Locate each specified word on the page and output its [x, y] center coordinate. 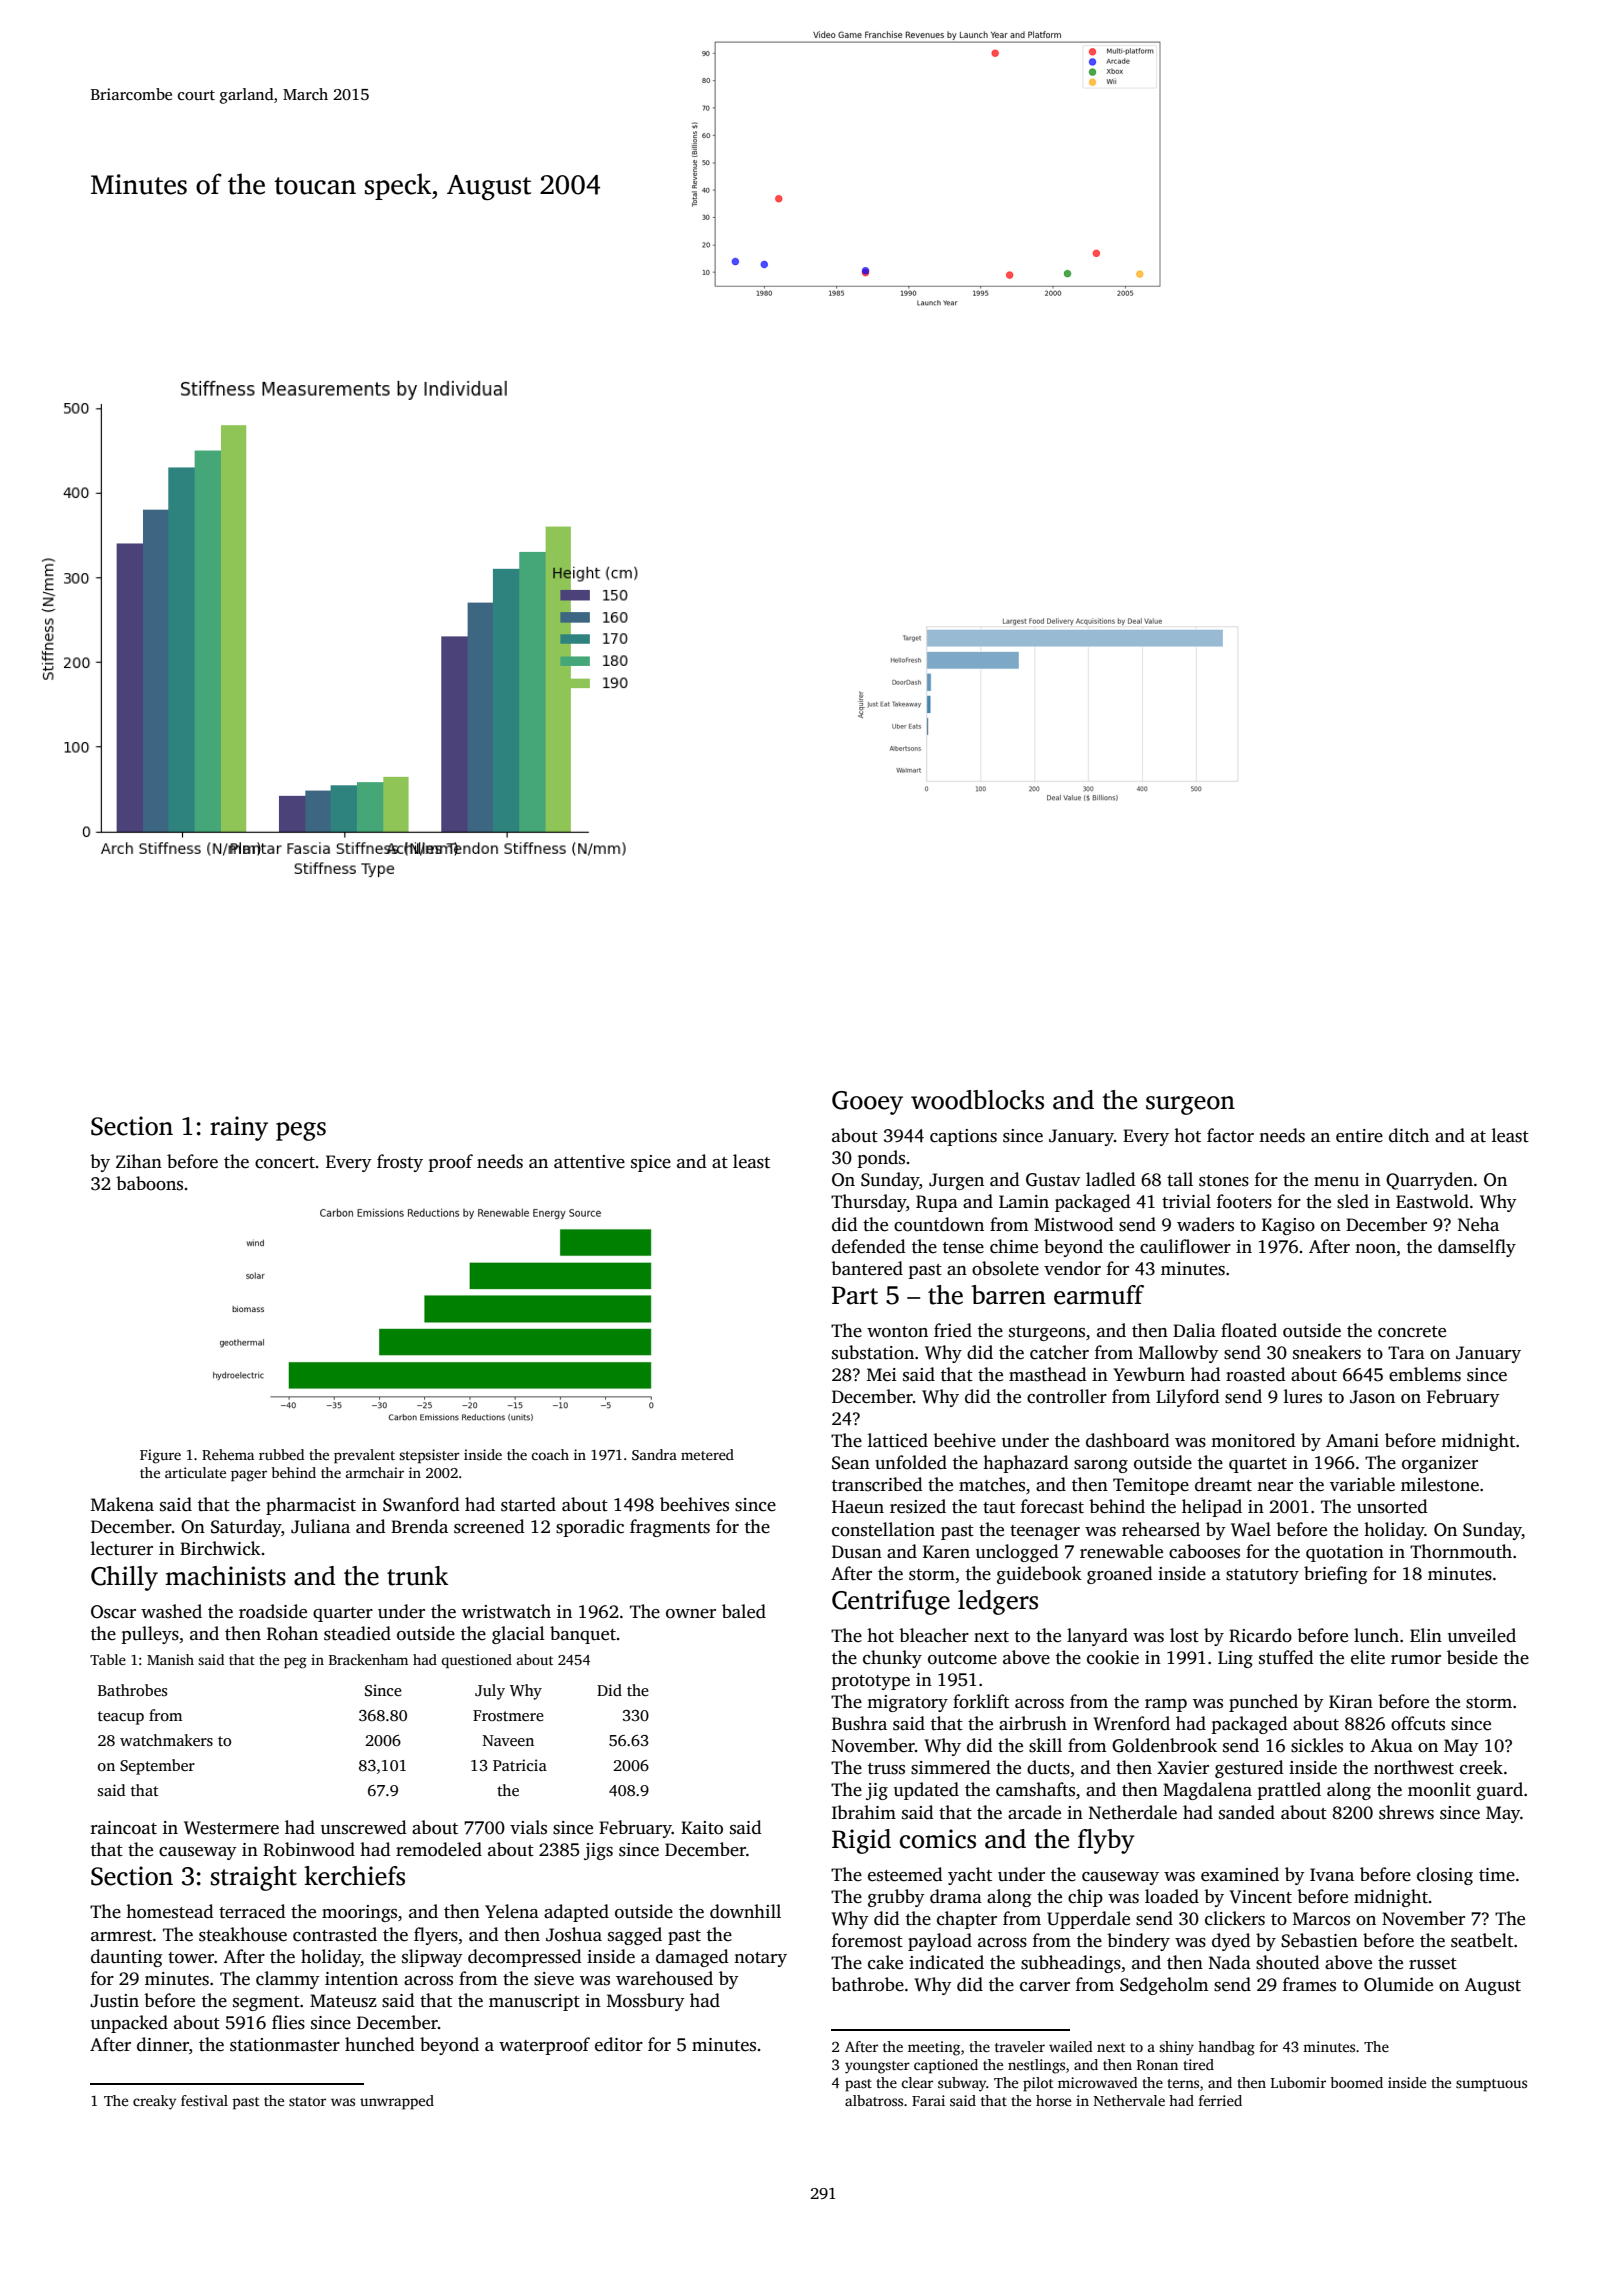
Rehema [228, 1454]
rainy [239, 1128]
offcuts [1418, 1723]
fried [953, 1330]
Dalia [1194, 1330]
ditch [1409, 1135]
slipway [432, 1958]
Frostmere [508, 1715]
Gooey [867, 1103]
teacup [121, 1718]
